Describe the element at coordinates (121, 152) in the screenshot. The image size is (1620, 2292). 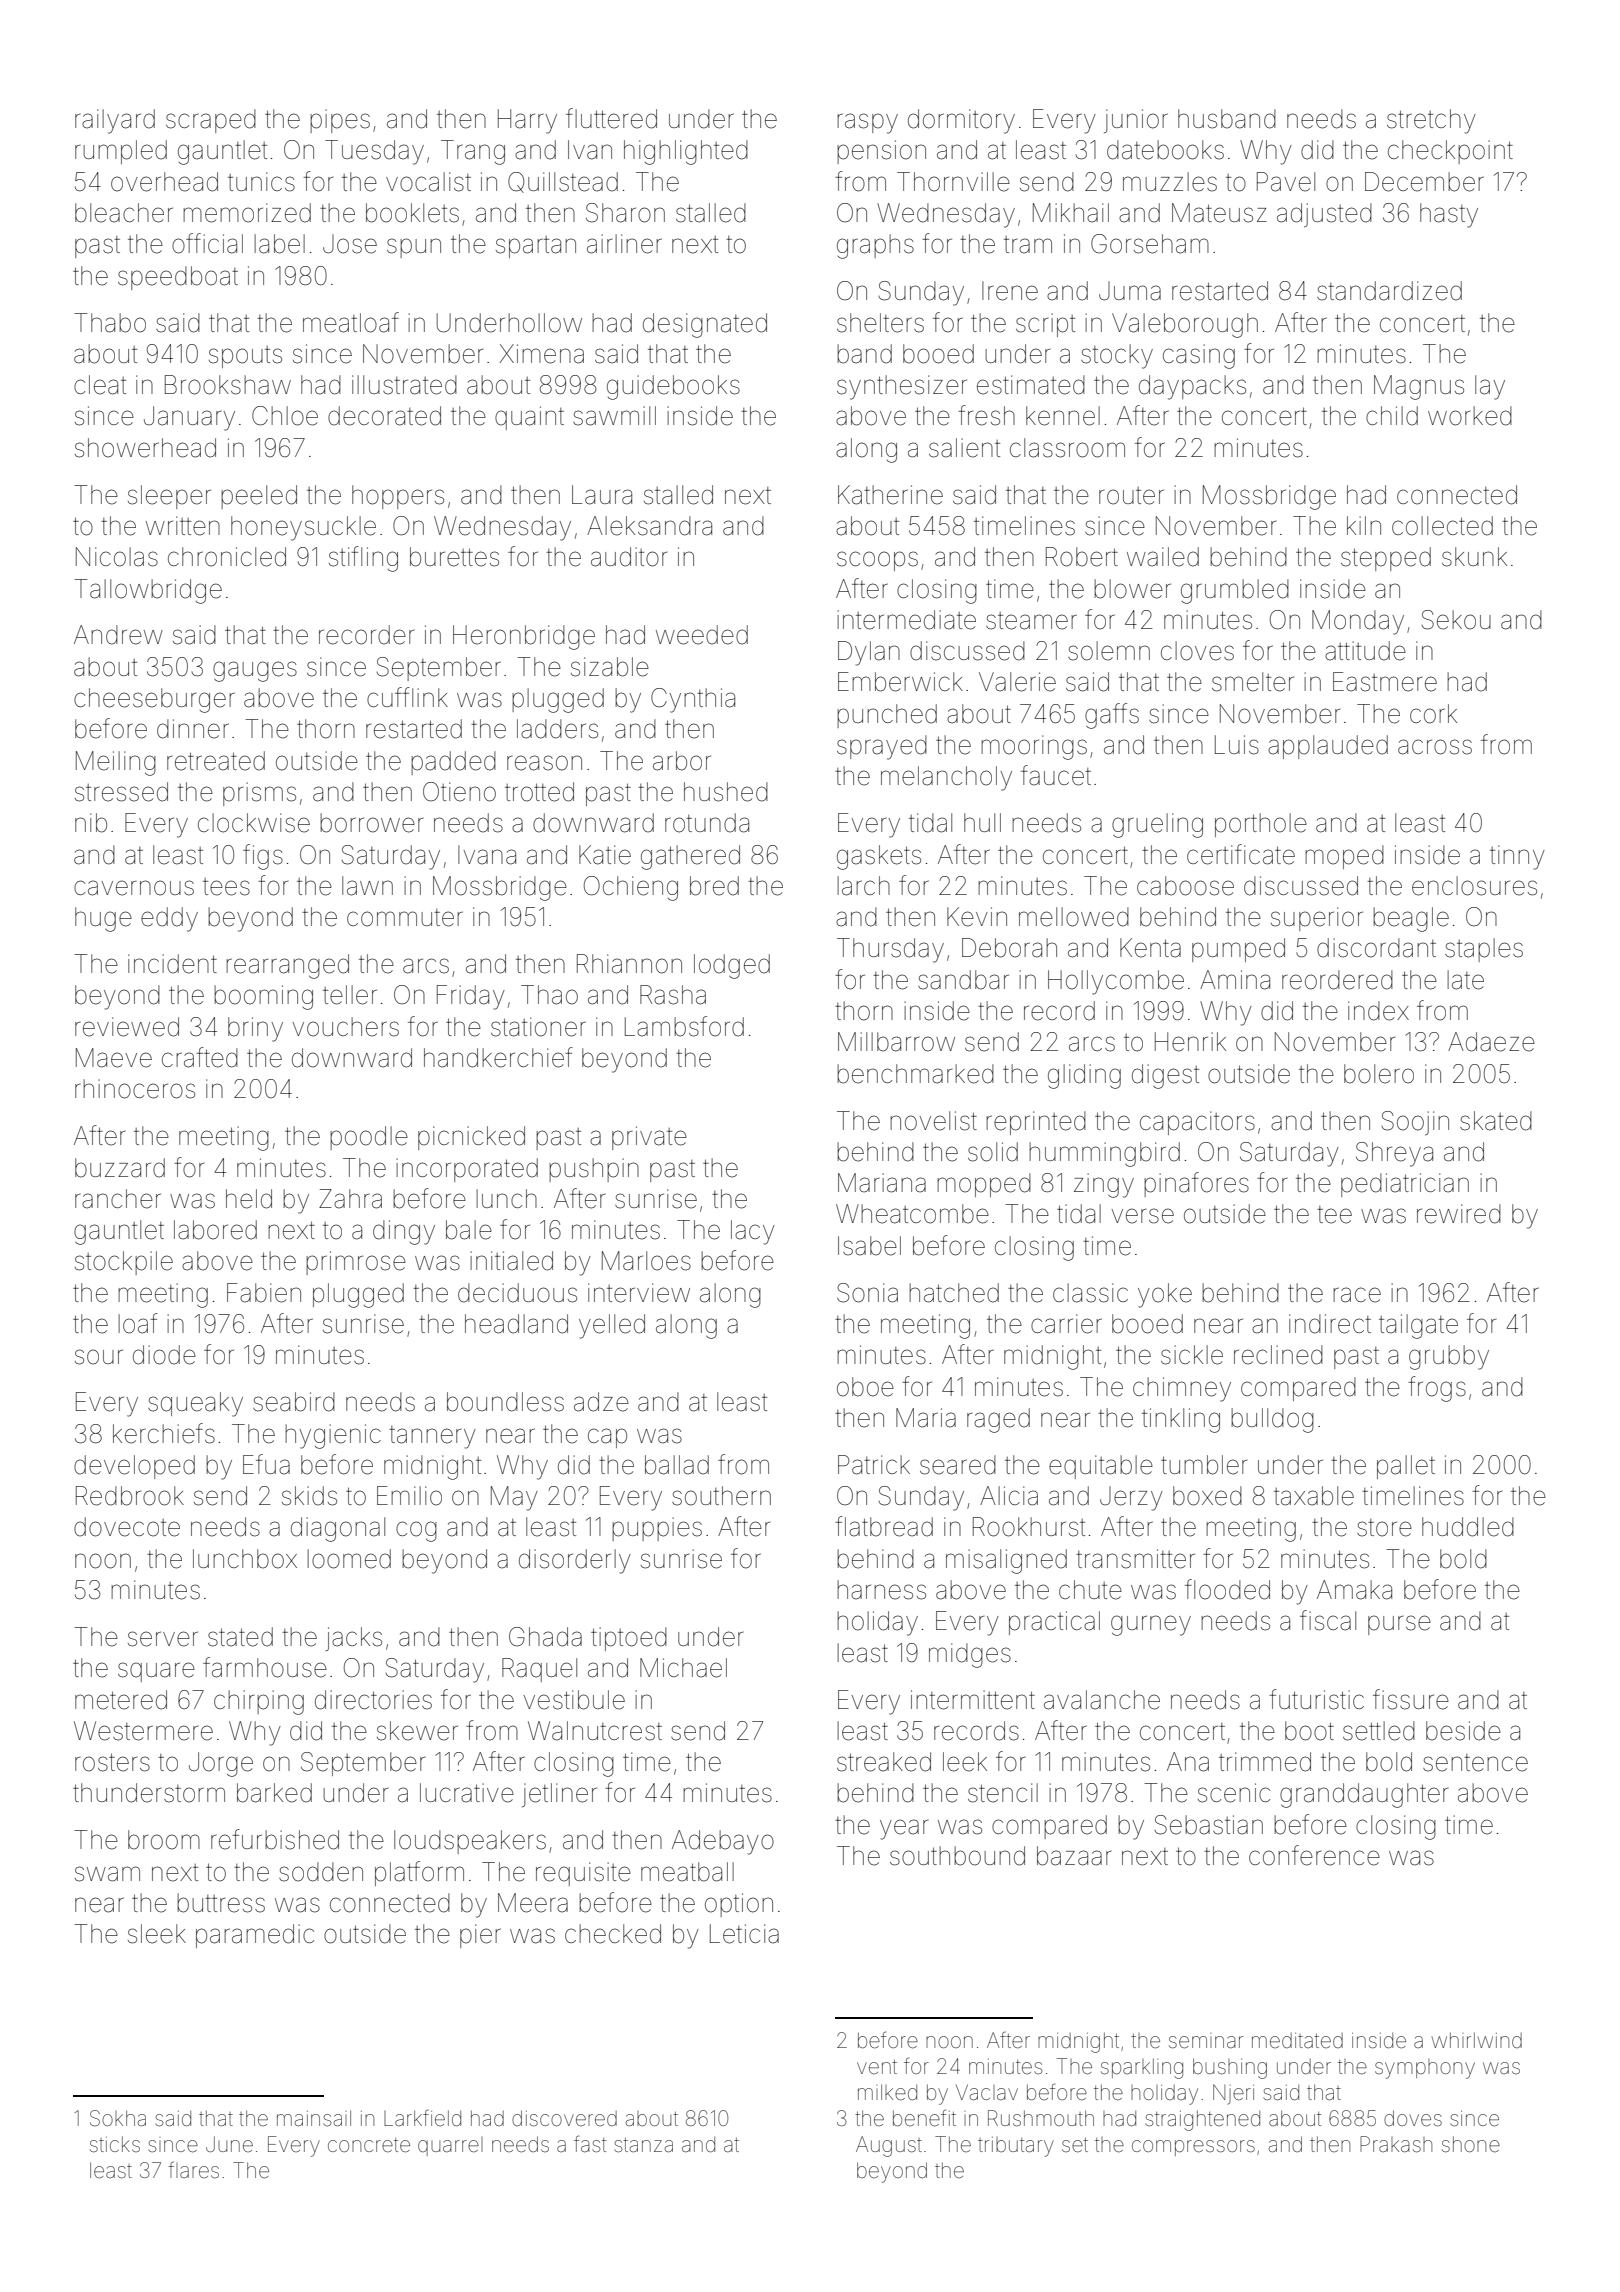
I see `rumpled` at that location.
